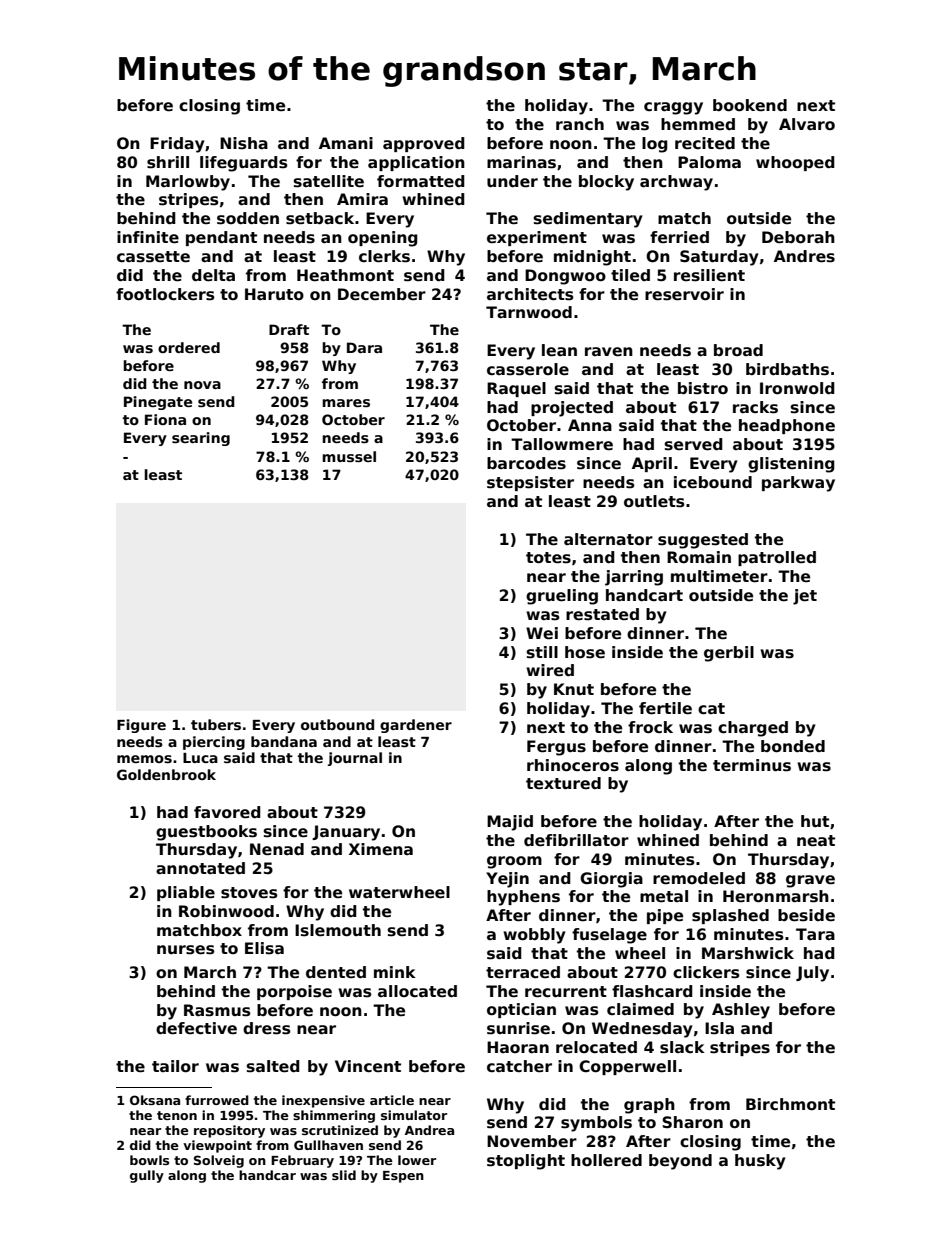 The width and height of the document is (952, 1233). What do you see at coordinates (416, 726) in the document?
I see `gardener` at bounding box center [416, 726].
